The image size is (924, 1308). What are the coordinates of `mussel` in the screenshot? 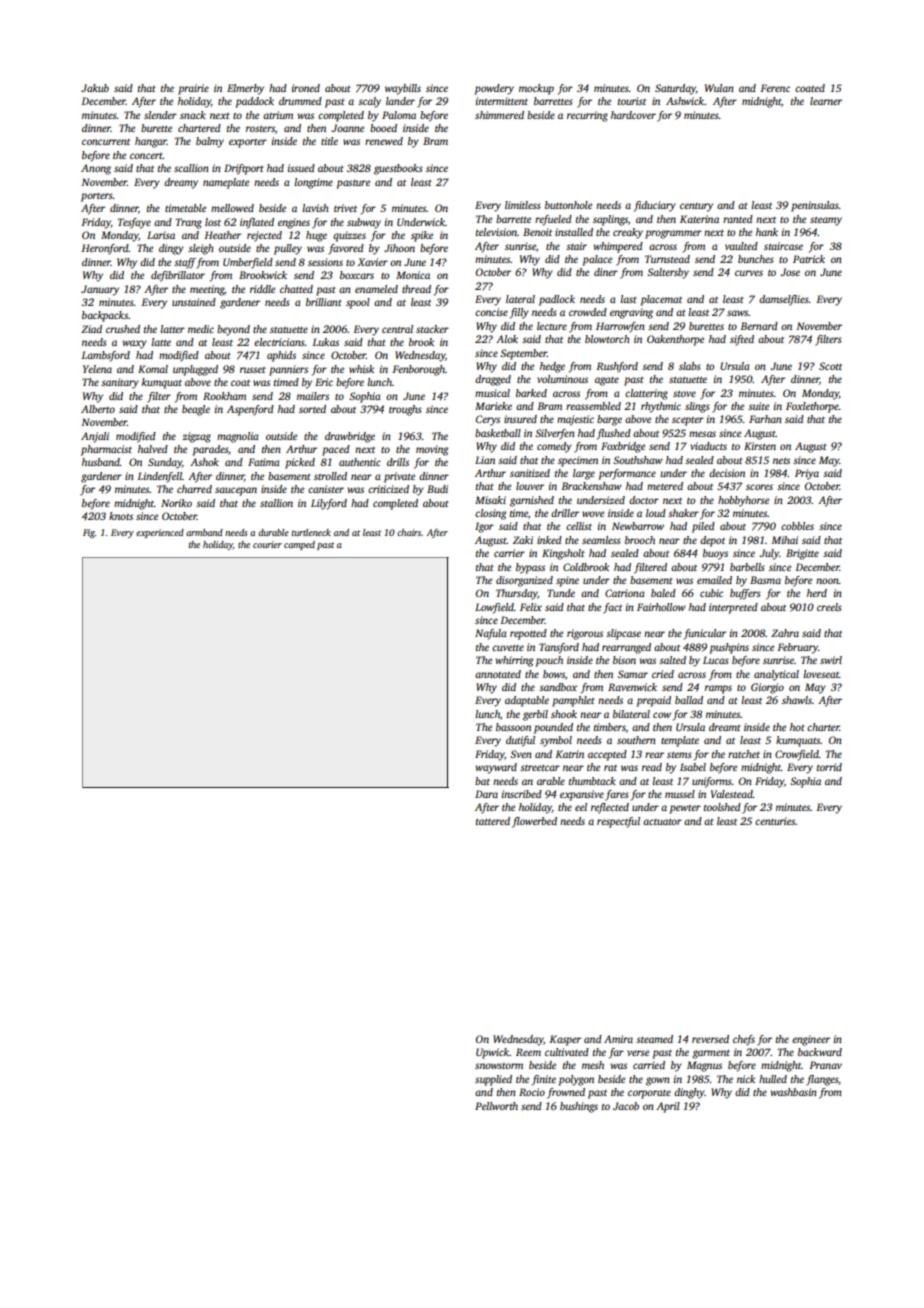 It's located at (680, 794).
